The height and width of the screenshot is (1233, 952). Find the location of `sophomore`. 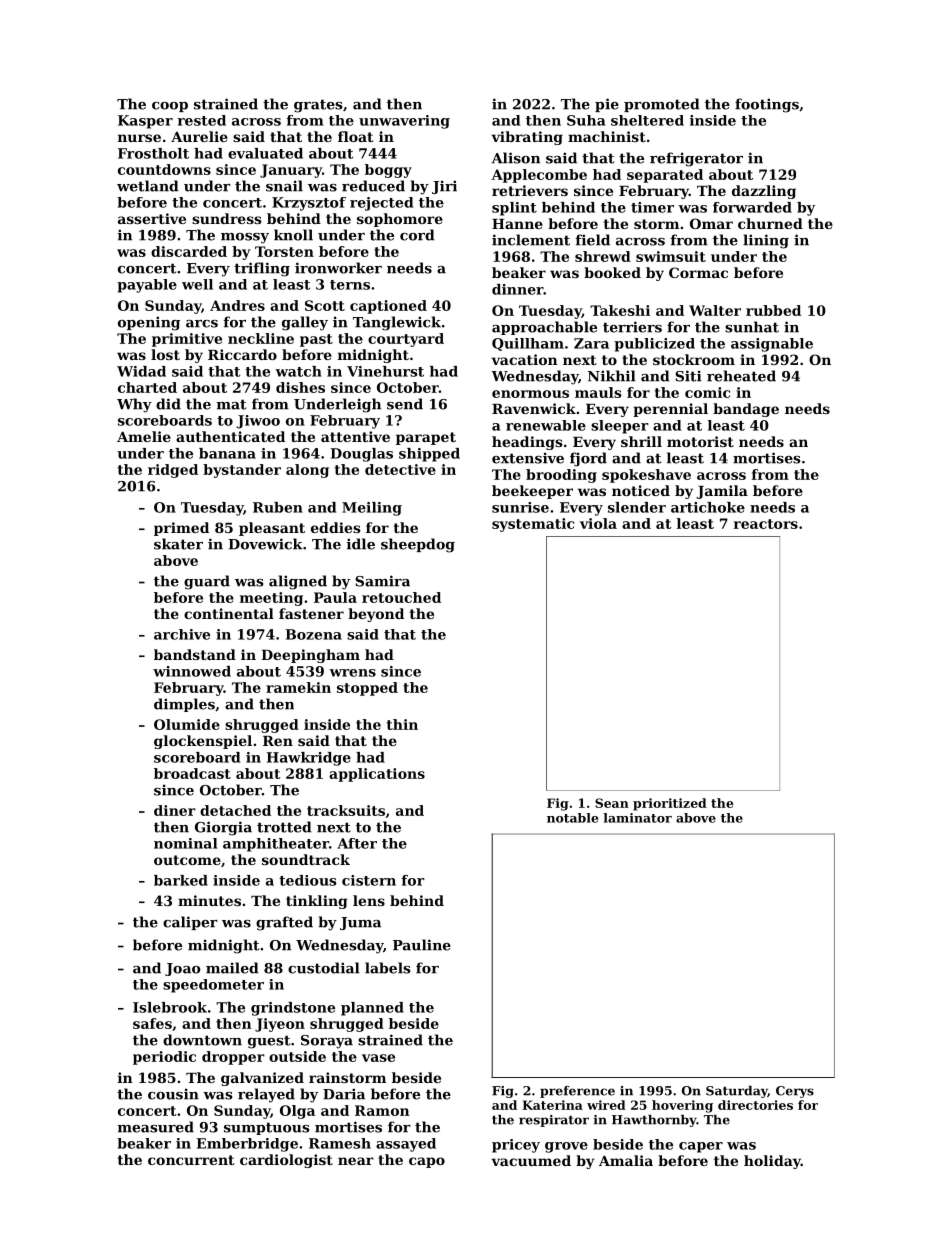

sophomore is located at coordinates (400, 220).
